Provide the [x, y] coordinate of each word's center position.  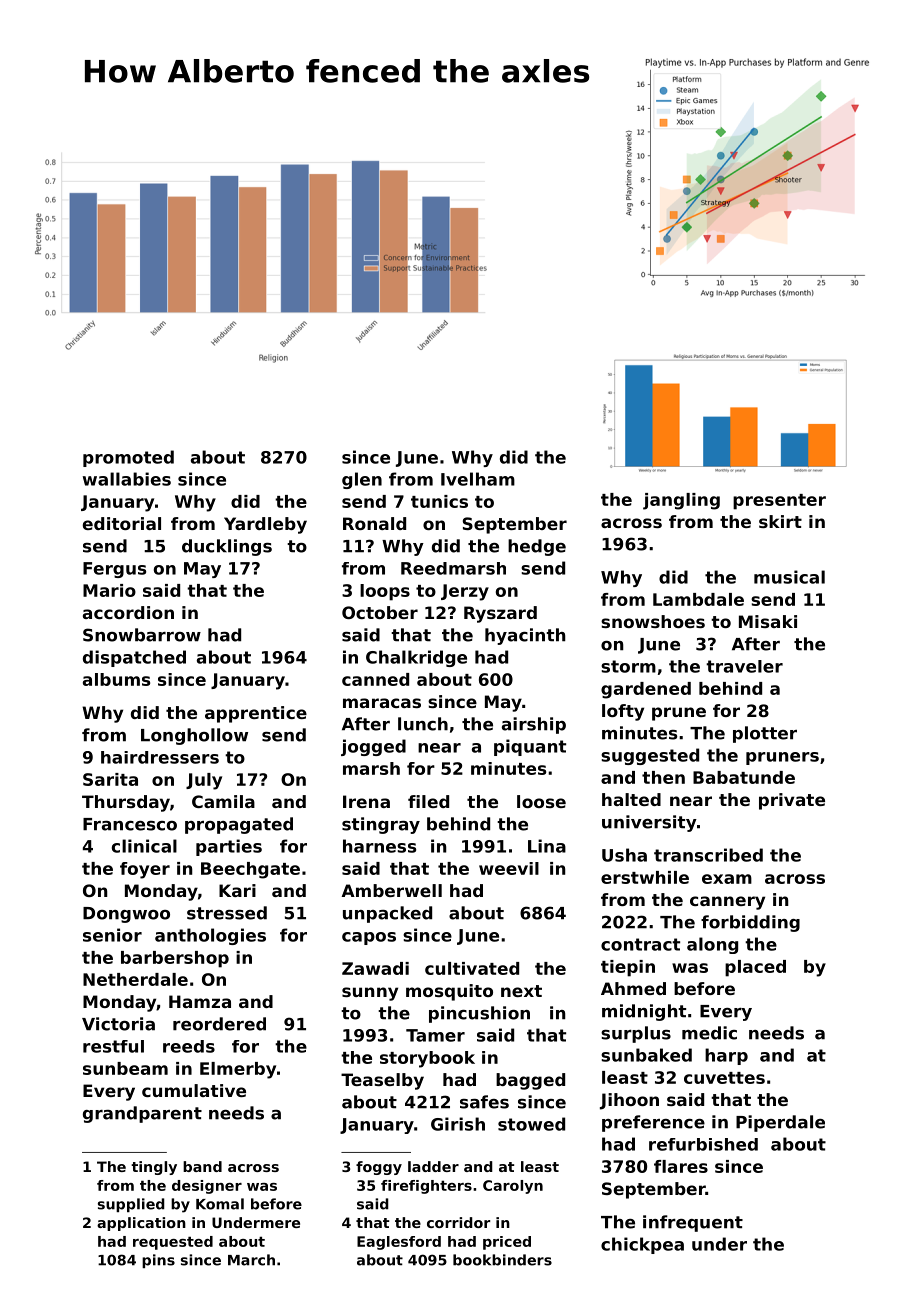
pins [158, 1261]
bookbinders [502, 1260]
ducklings [227, 547]
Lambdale [698, 599]
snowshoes [653, 621]
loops [385, 592]
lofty [623, 712]
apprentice [256, 714]
